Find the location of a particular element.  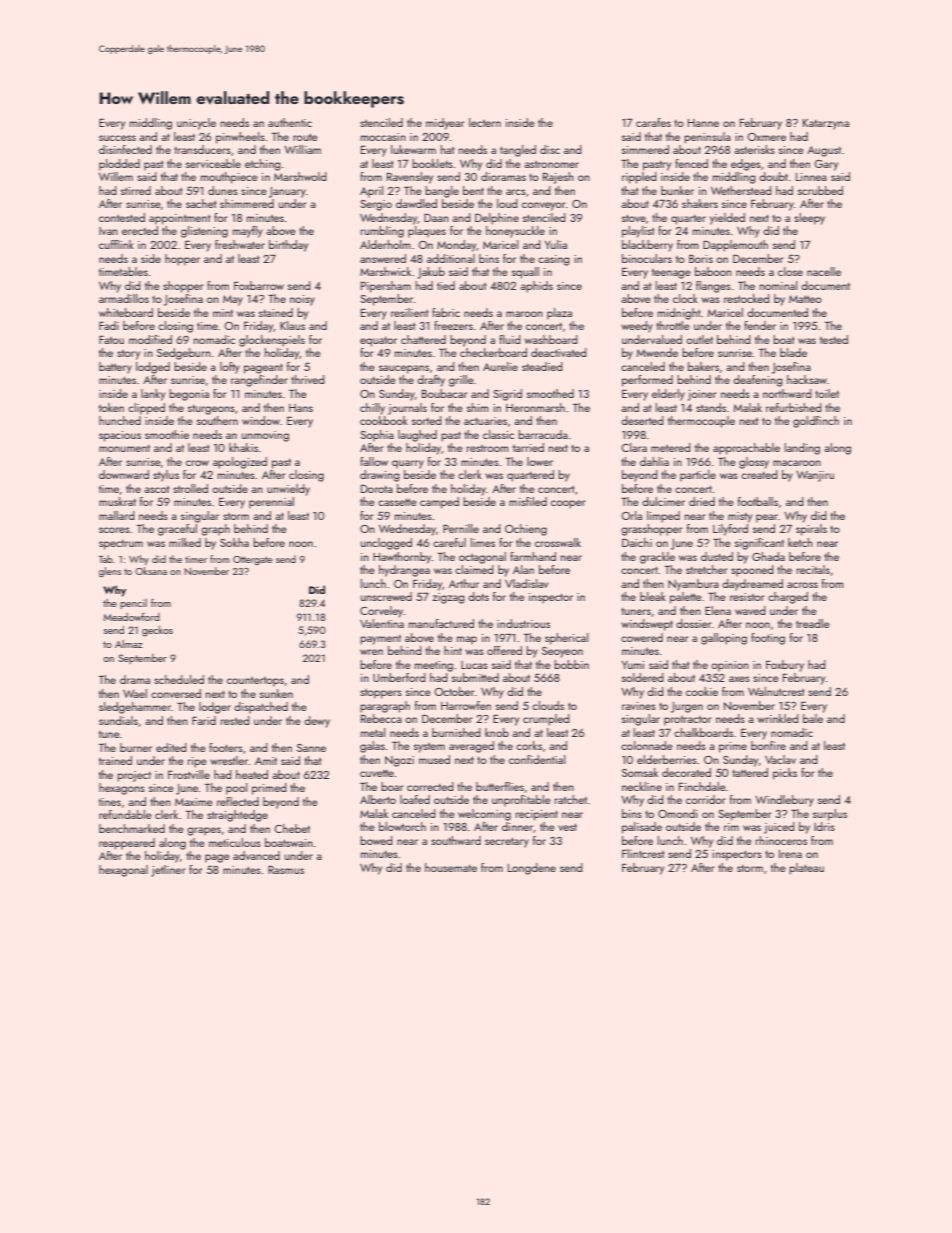

Hawthornby is located at coordinates (402, 558).
